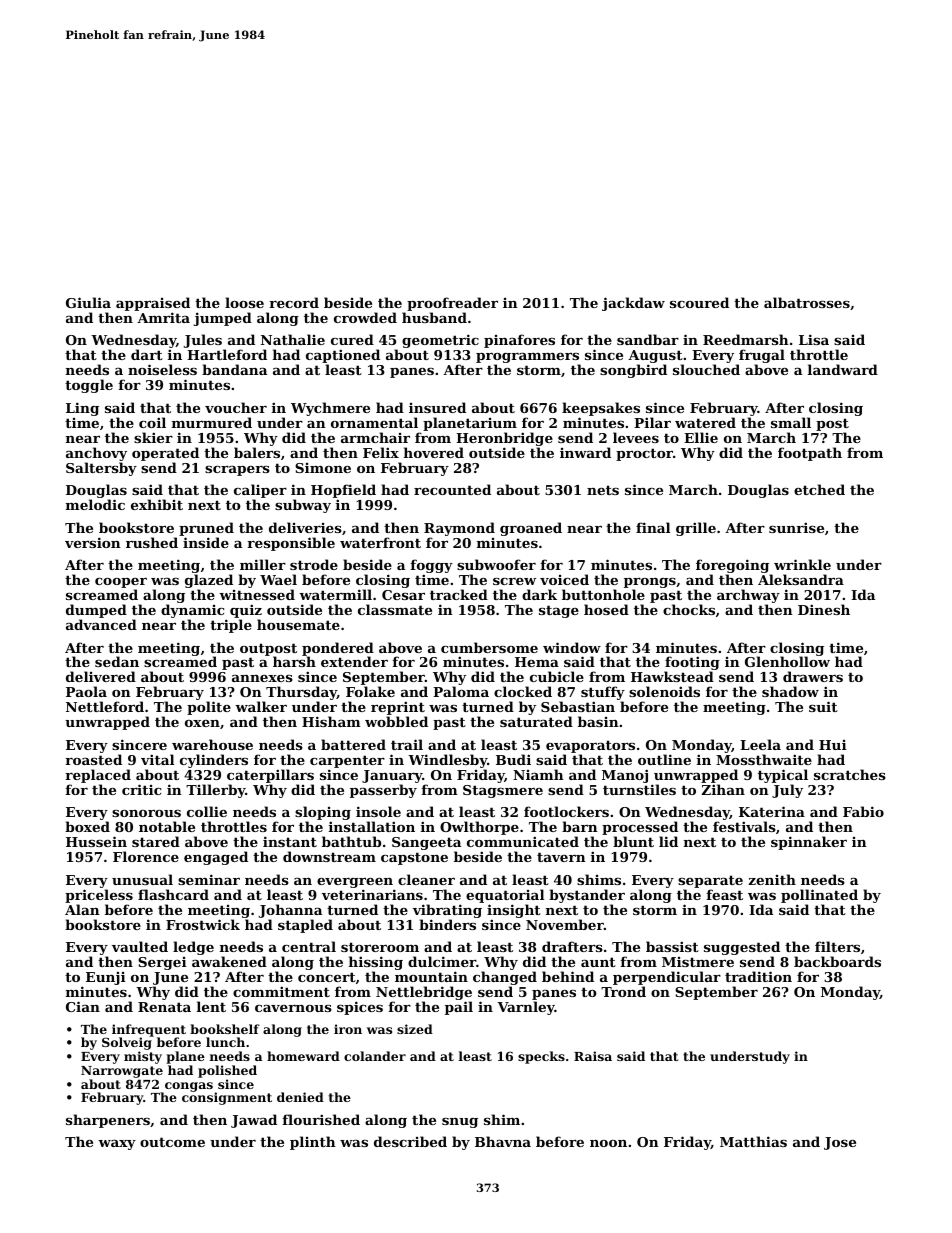  I want to click on Zihan, so click(723, 789).
